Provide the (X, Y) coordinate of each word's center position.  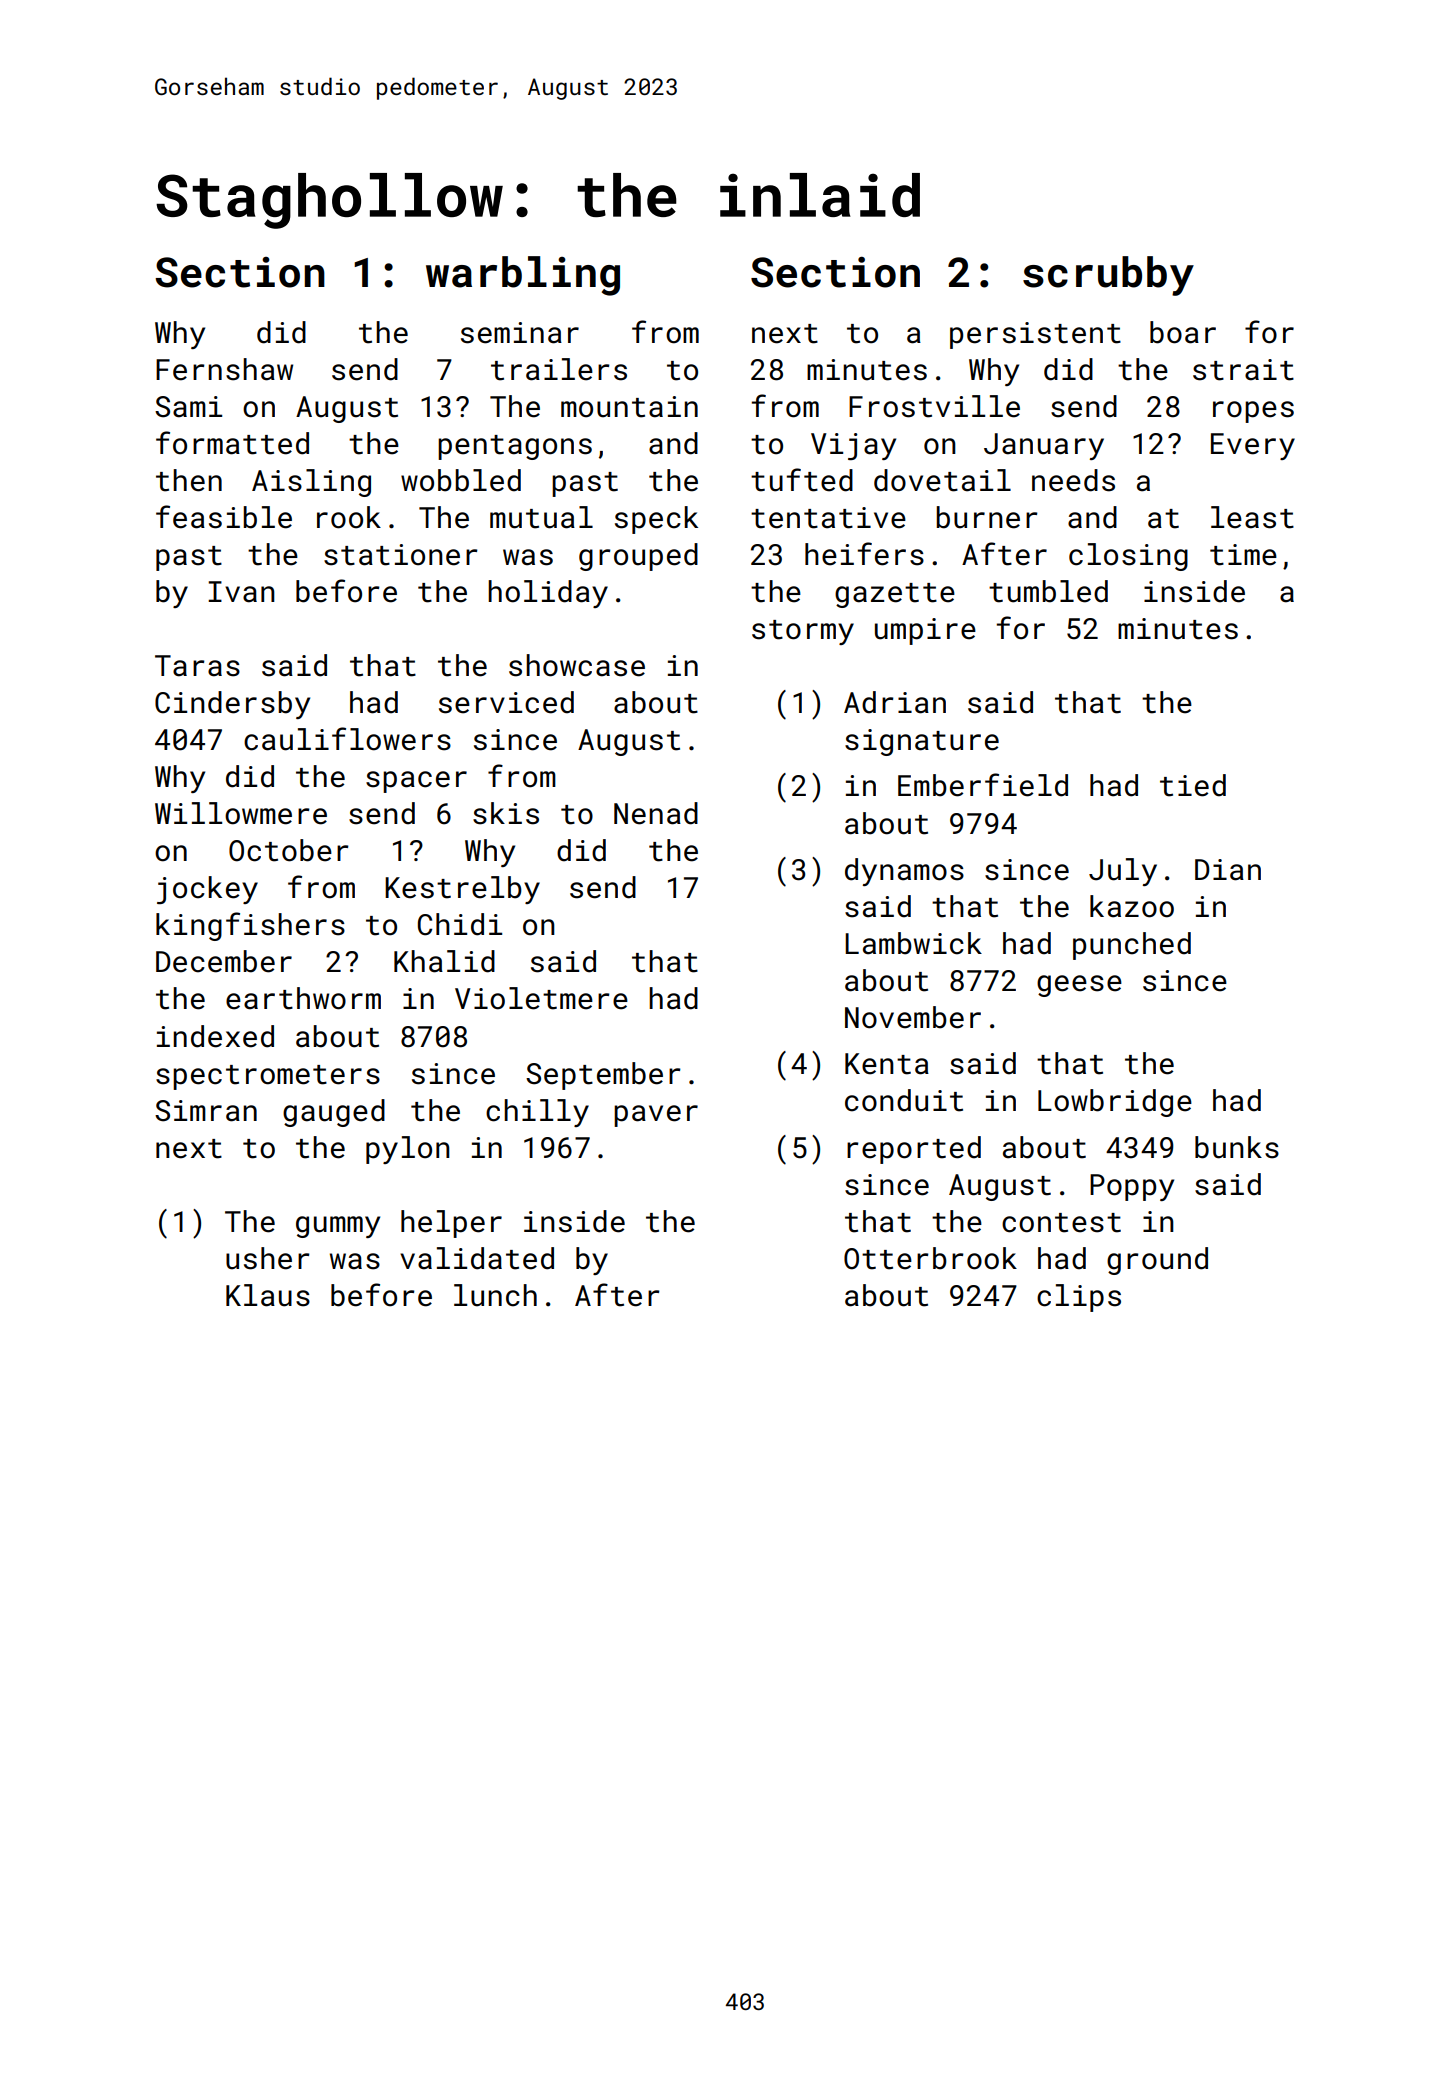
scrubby (1108, 276)
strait (1243, 370)
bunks (1237, 1147)
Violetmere (541, 998)
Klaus (268, 1295)
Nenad (656, 813)
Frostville (934, 406)
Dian (1228, 870)
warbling (523, 276)
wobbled (461, 480)
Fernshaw (224, 369)
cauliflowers (347, 739)
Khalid (444, 961)
